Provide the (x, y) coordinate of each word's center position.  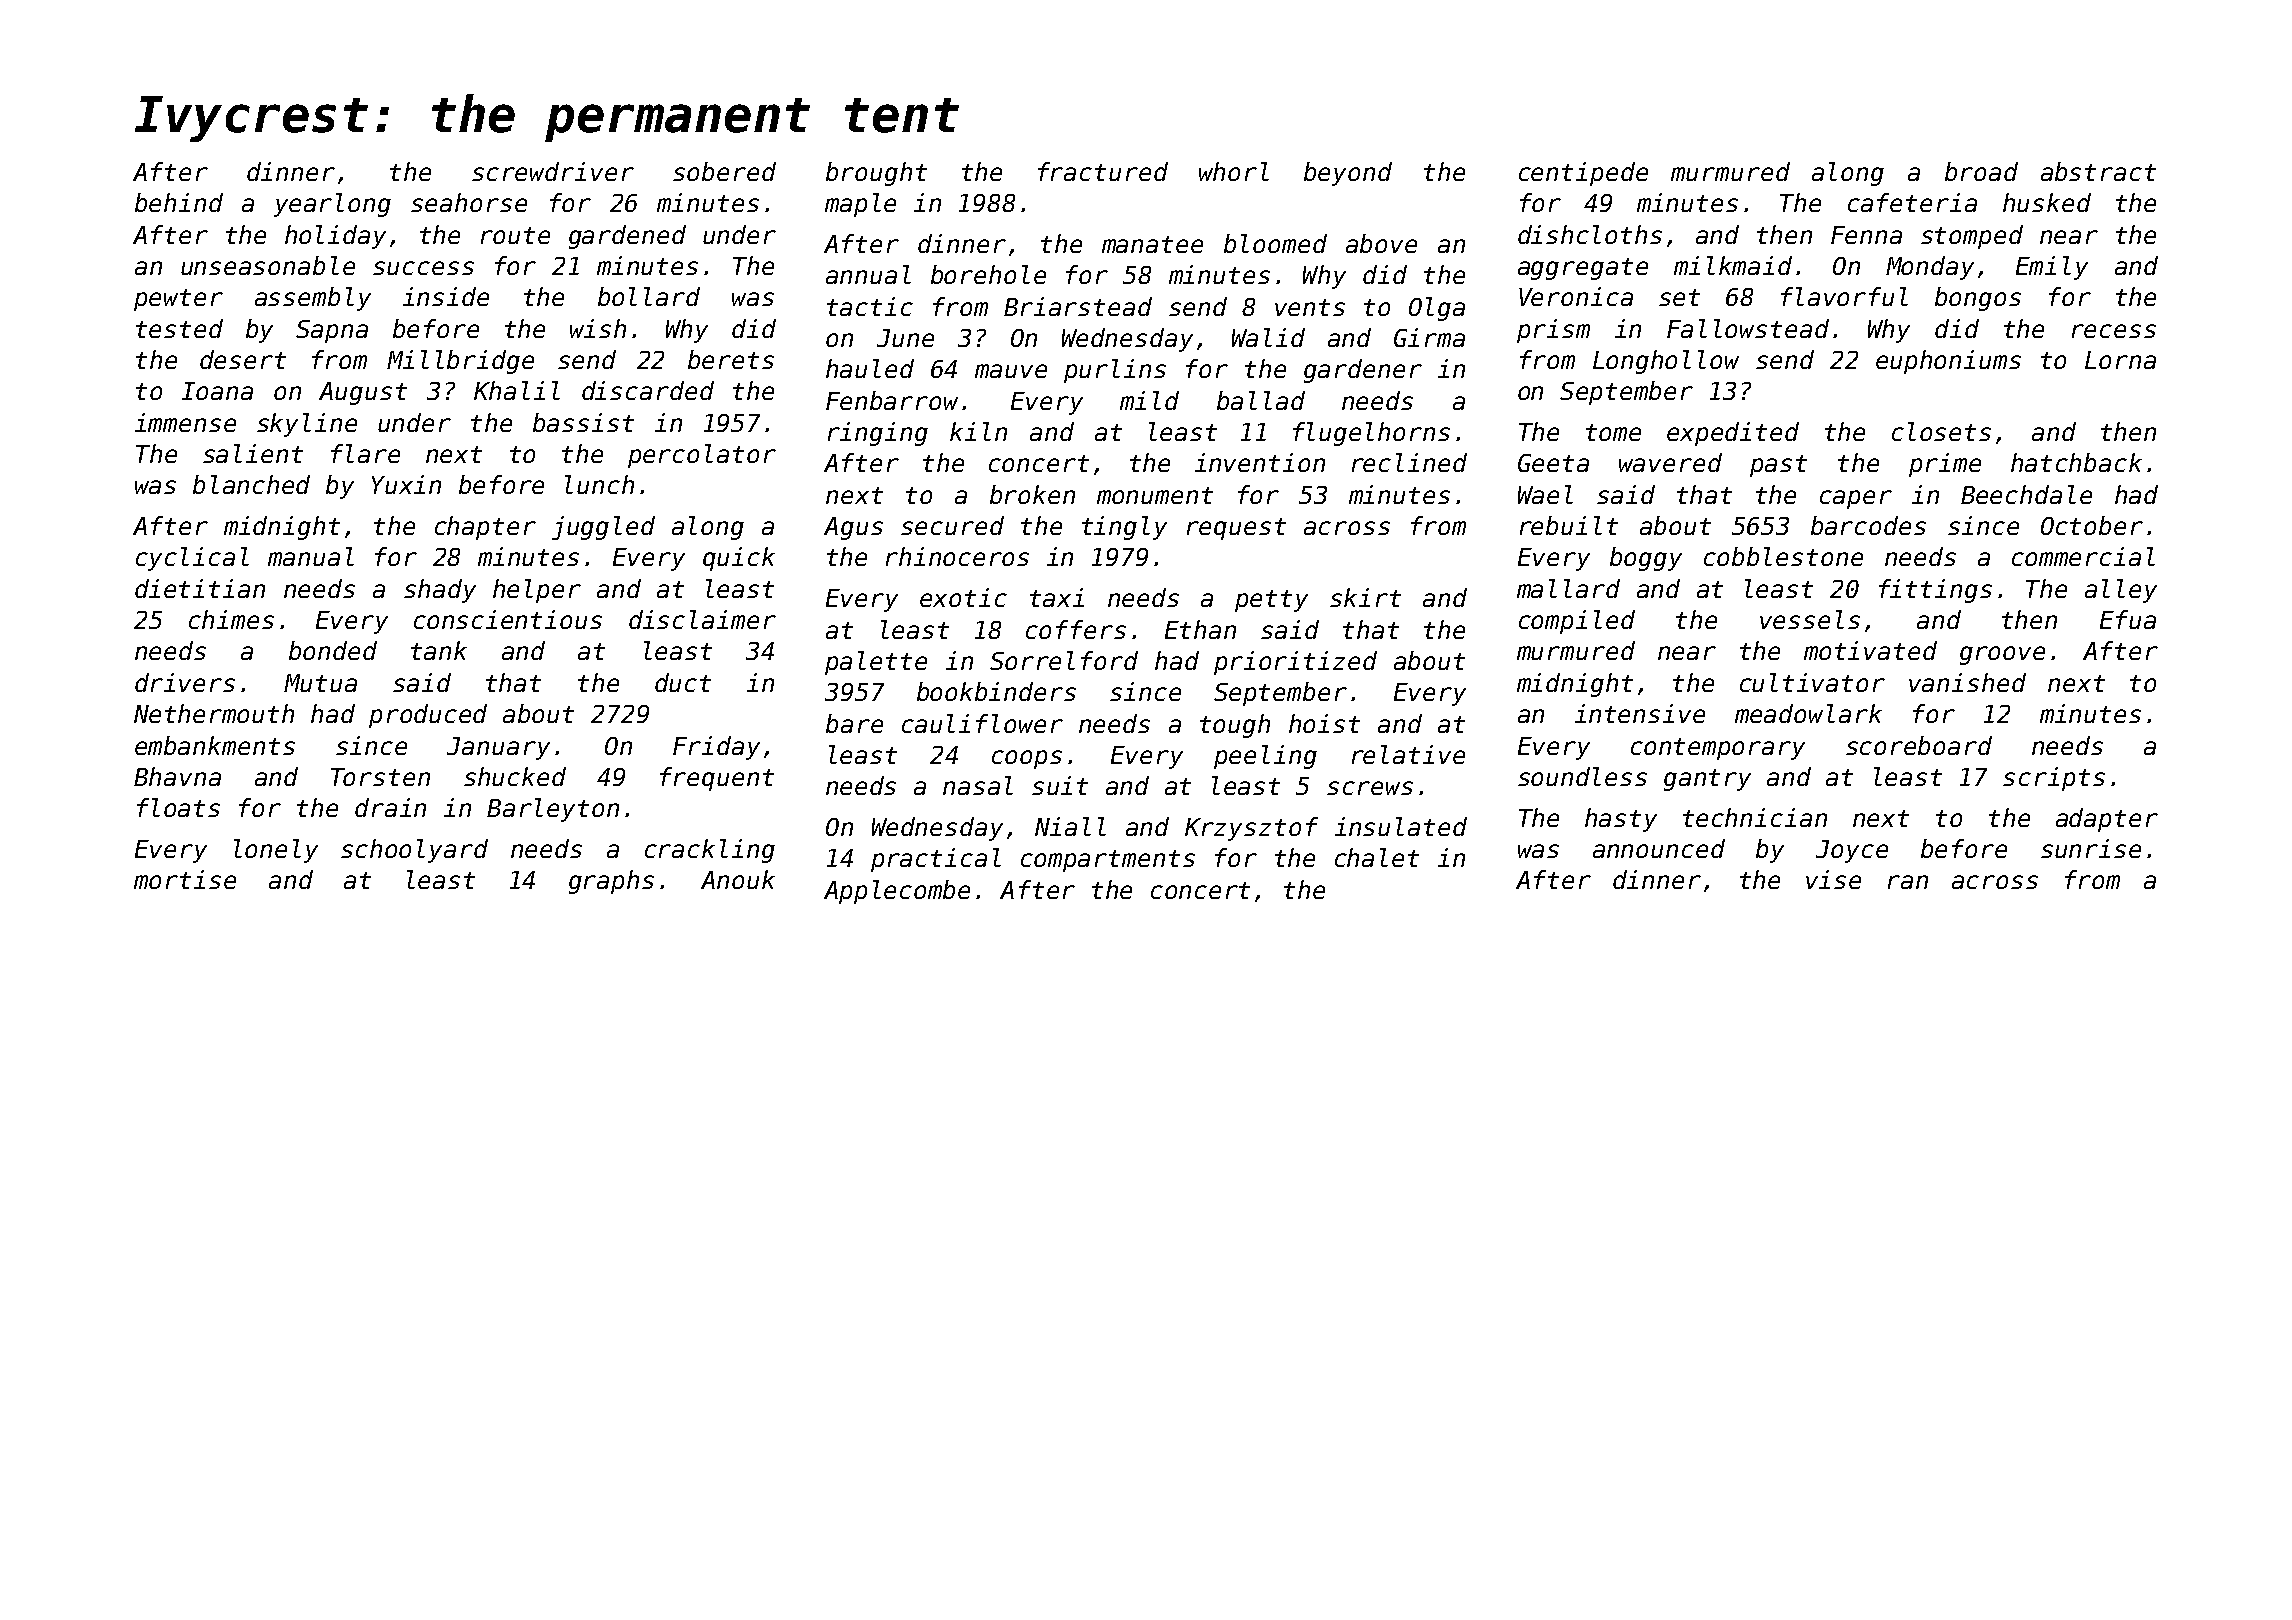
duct (683, 682)
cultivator (1812, 682)
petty (1271, 601)
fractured (1103, 171)
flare (365, 453)
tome (1613, 432)
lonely (276, 851)
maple (860, 205)
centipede (1583, 174)
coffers (1076, 629)
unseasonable (268, 265)
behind (179, 202)
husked (2047, 202)
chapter (485, 528)
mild (1149, 400)
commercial (2083, 556)
